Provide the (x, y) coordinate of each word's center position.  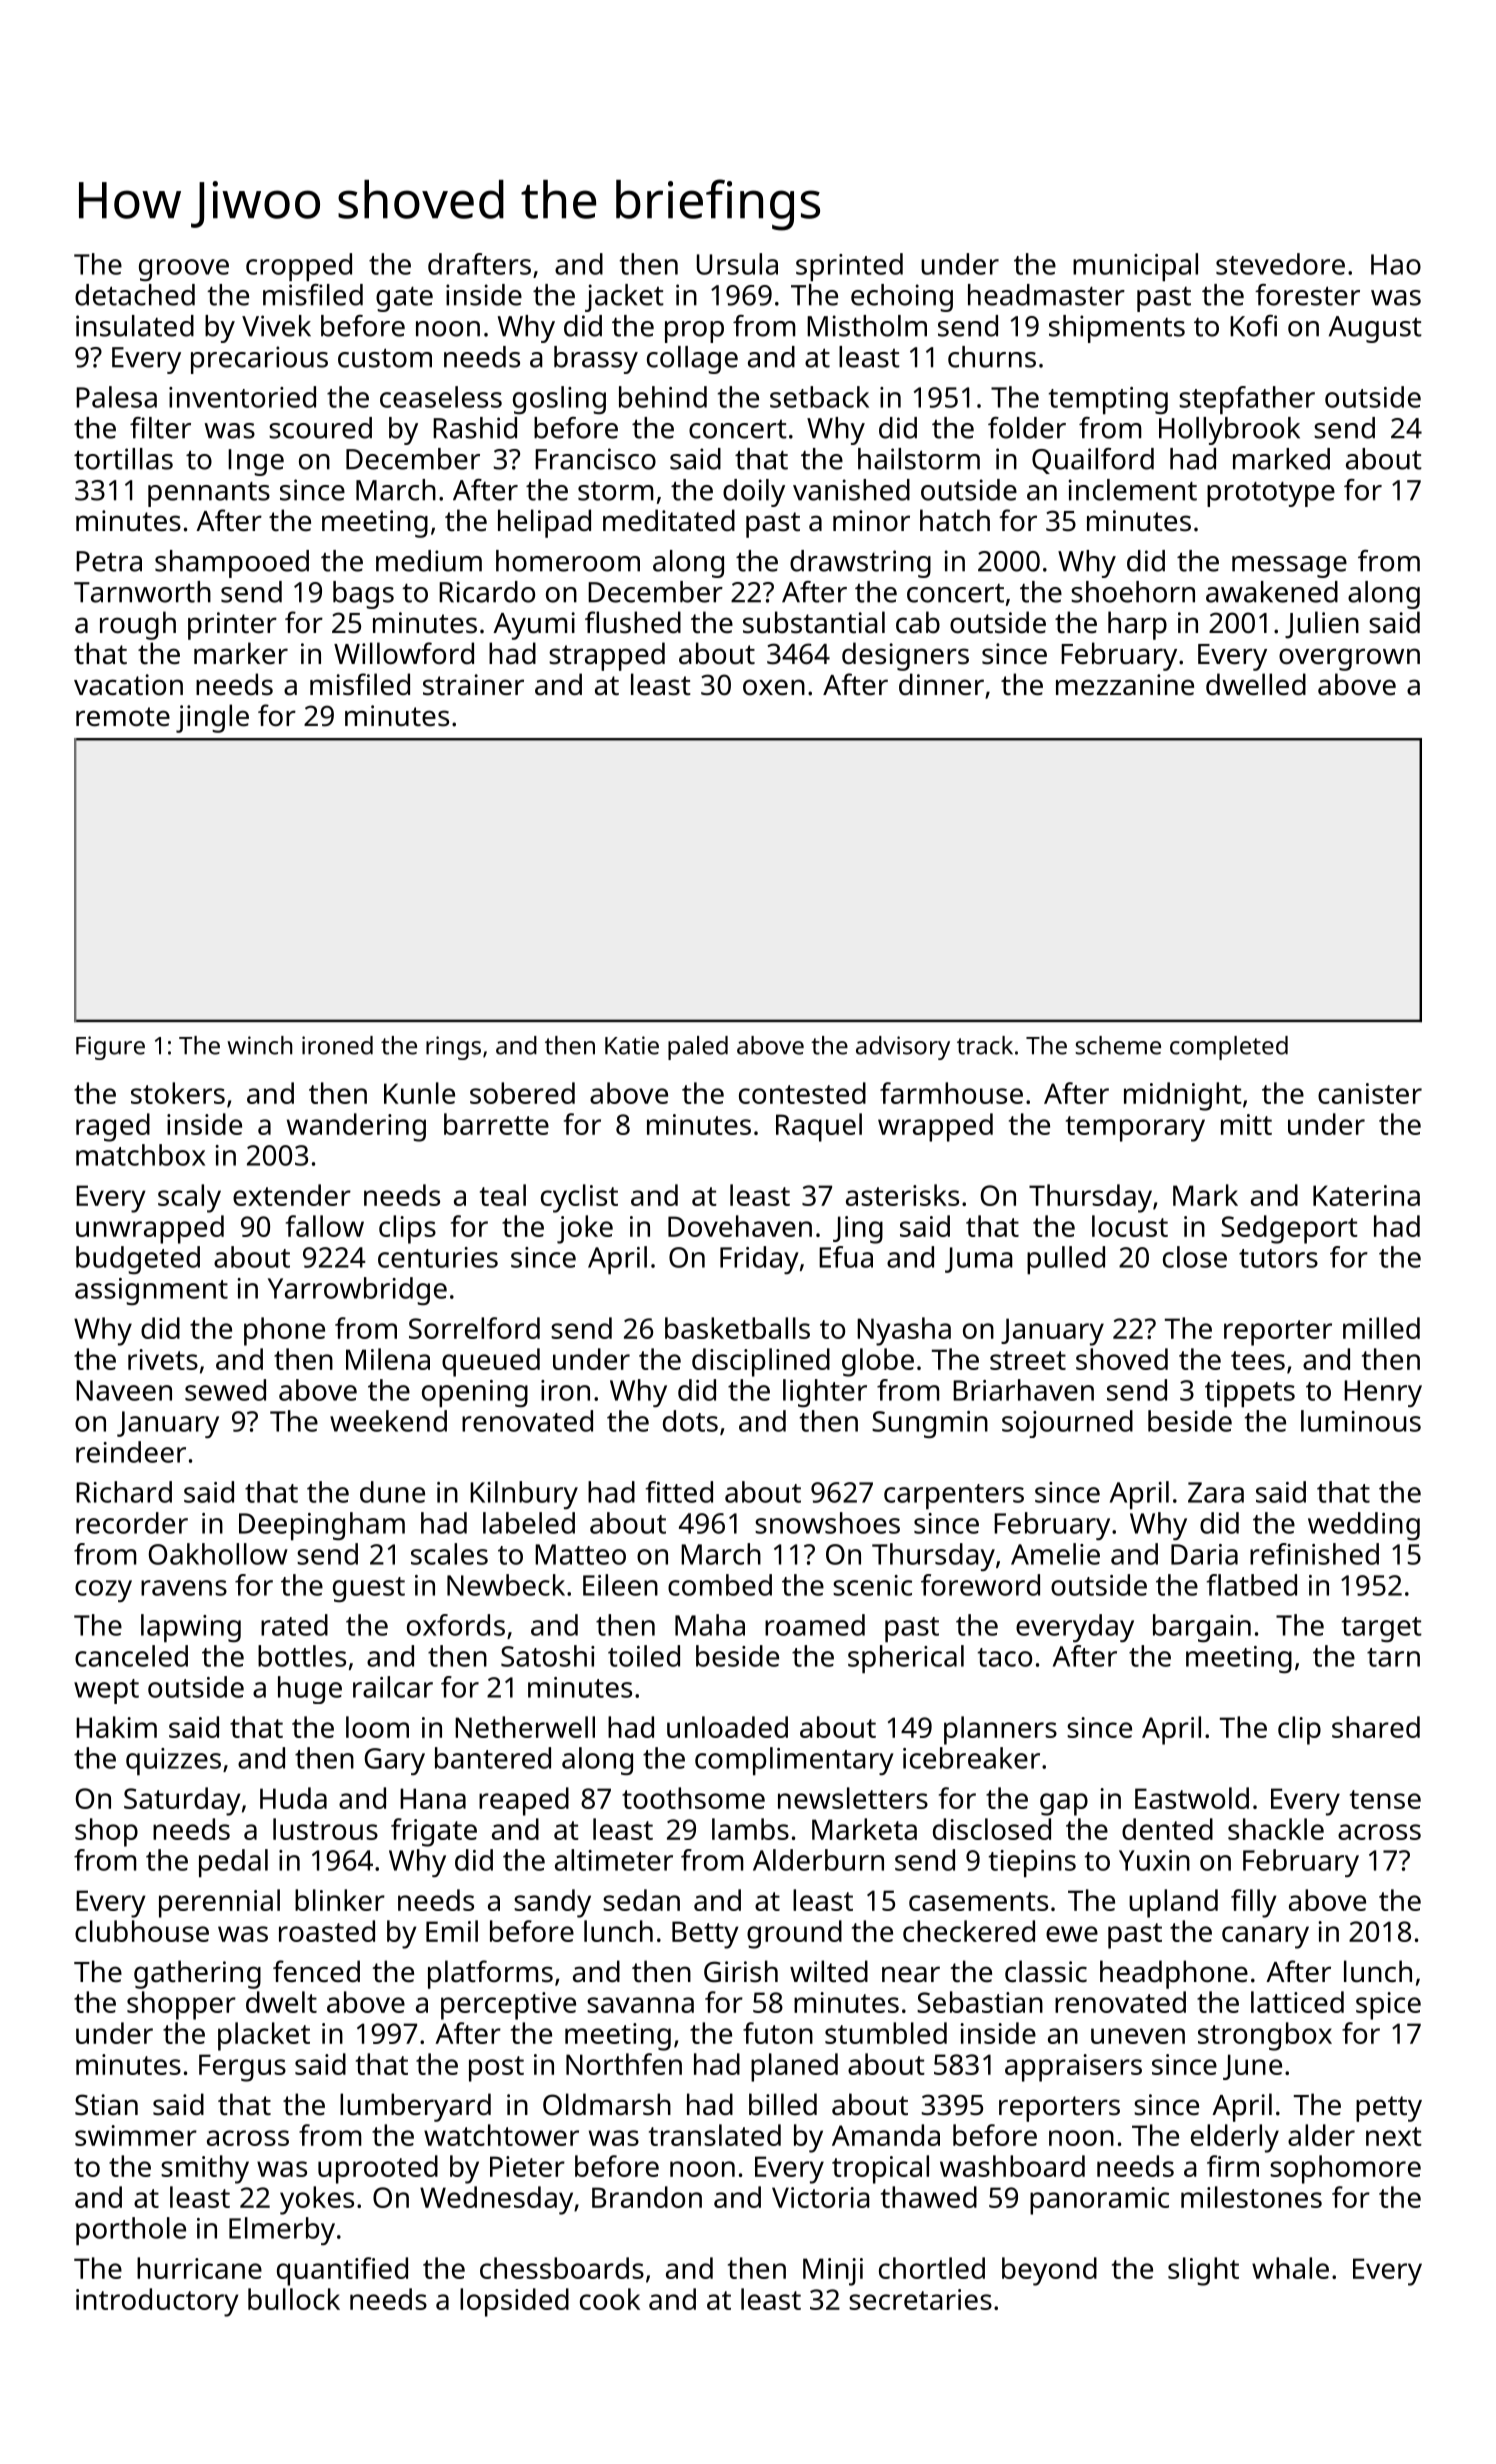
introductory (157, 2302)
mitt (1246, 1124)
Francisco (595, 459)
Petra (109, 561)
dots (690, 1421)
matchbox (140, 1155)
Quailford (1093, 461)
